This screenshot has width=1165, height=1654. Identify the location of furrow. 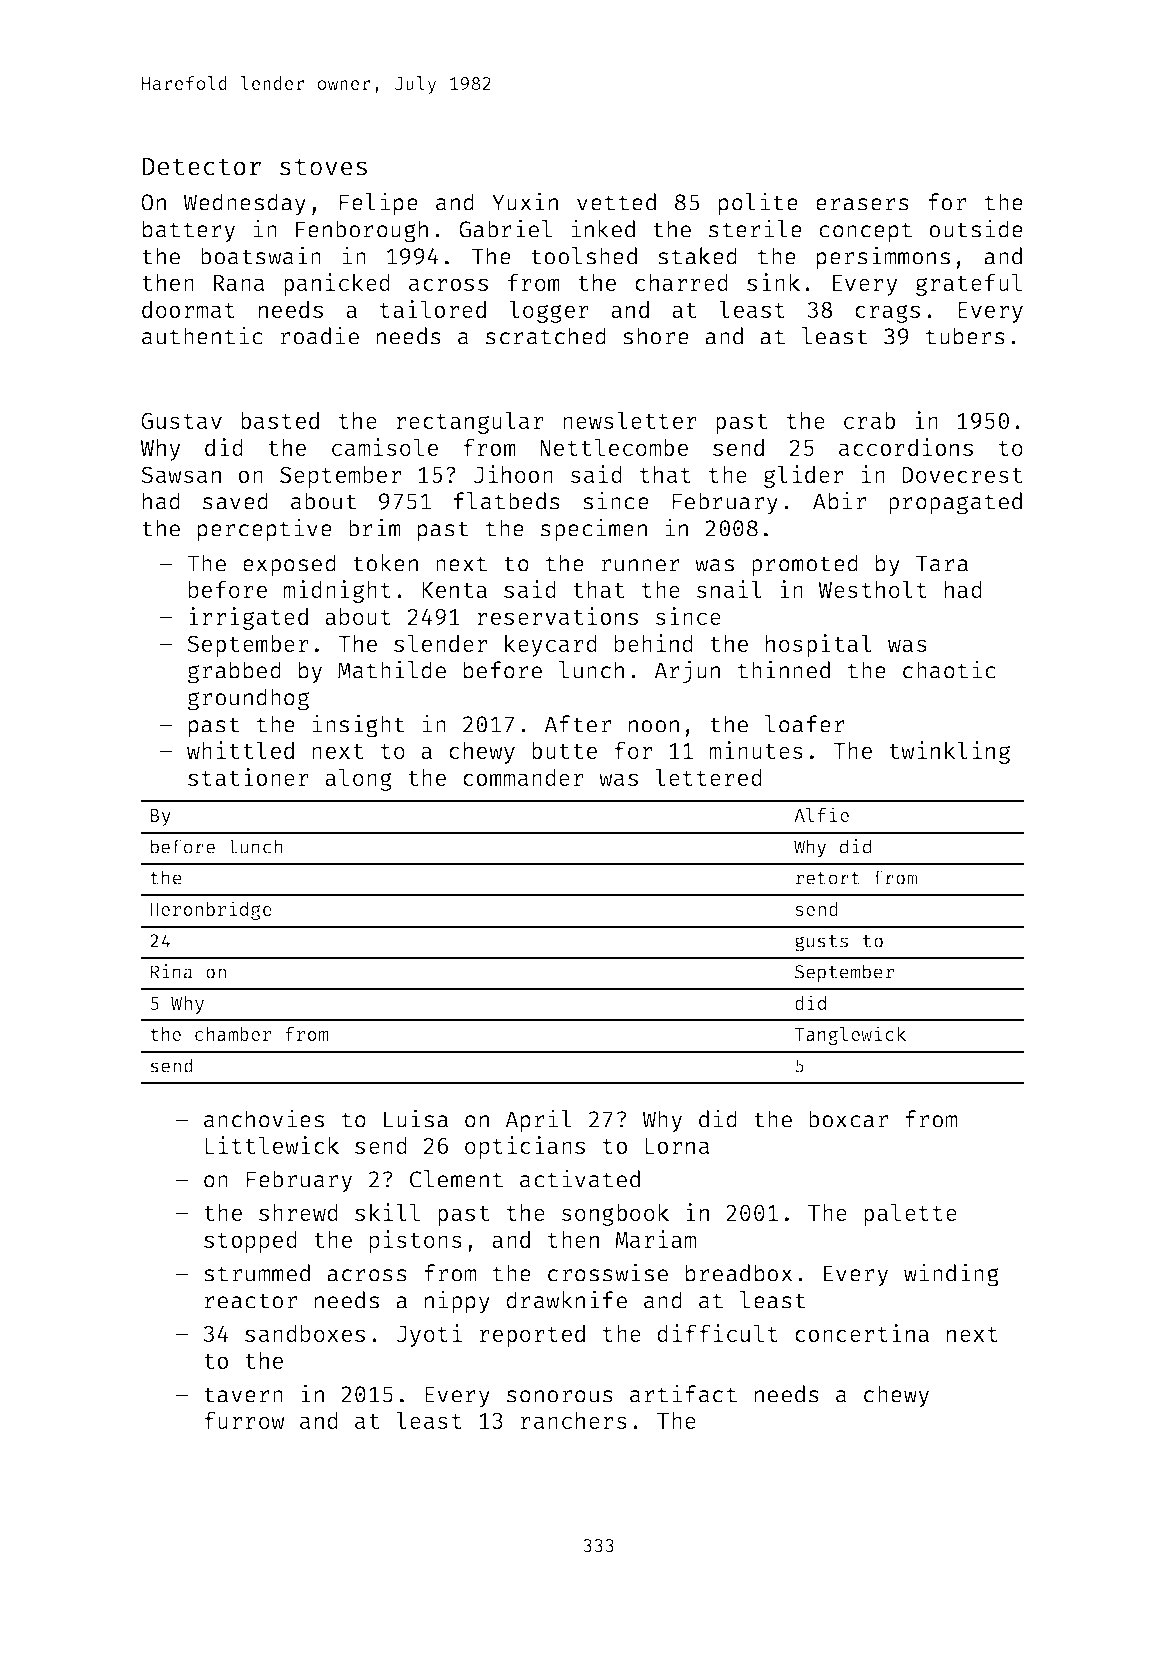
(244, 1420).
